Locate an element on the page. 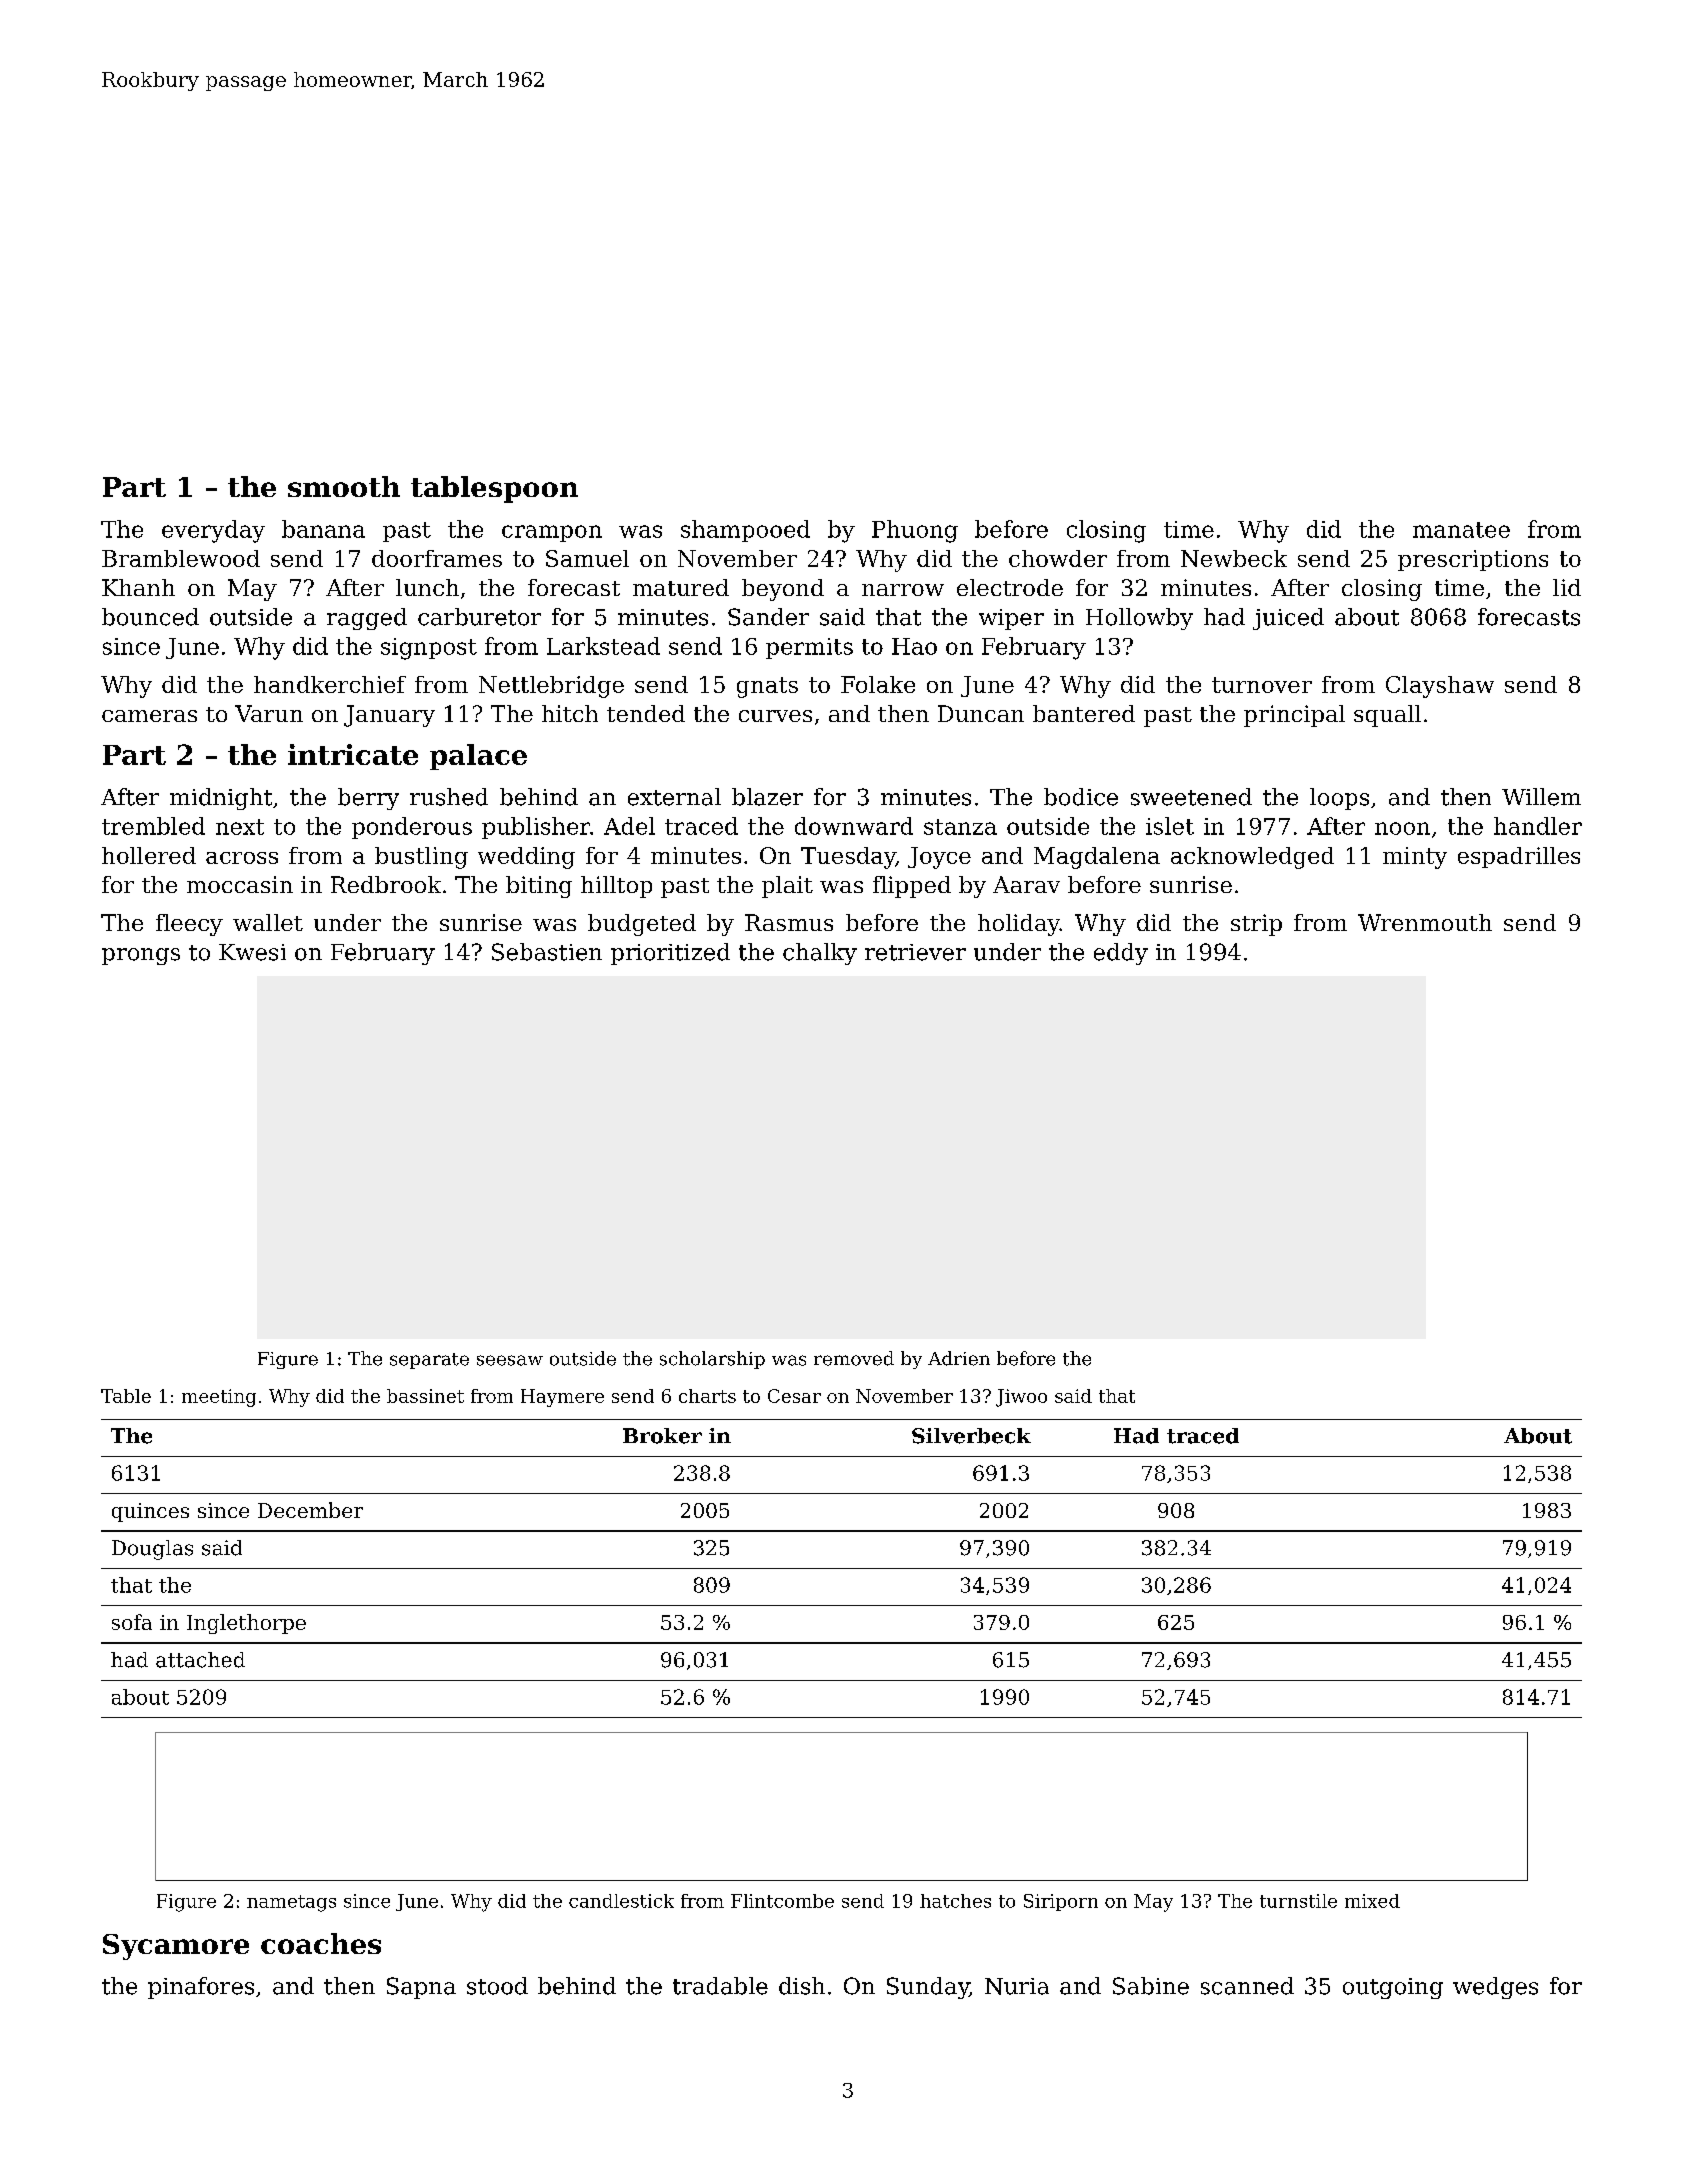  Khanh is located at coordinates (138, 587).
